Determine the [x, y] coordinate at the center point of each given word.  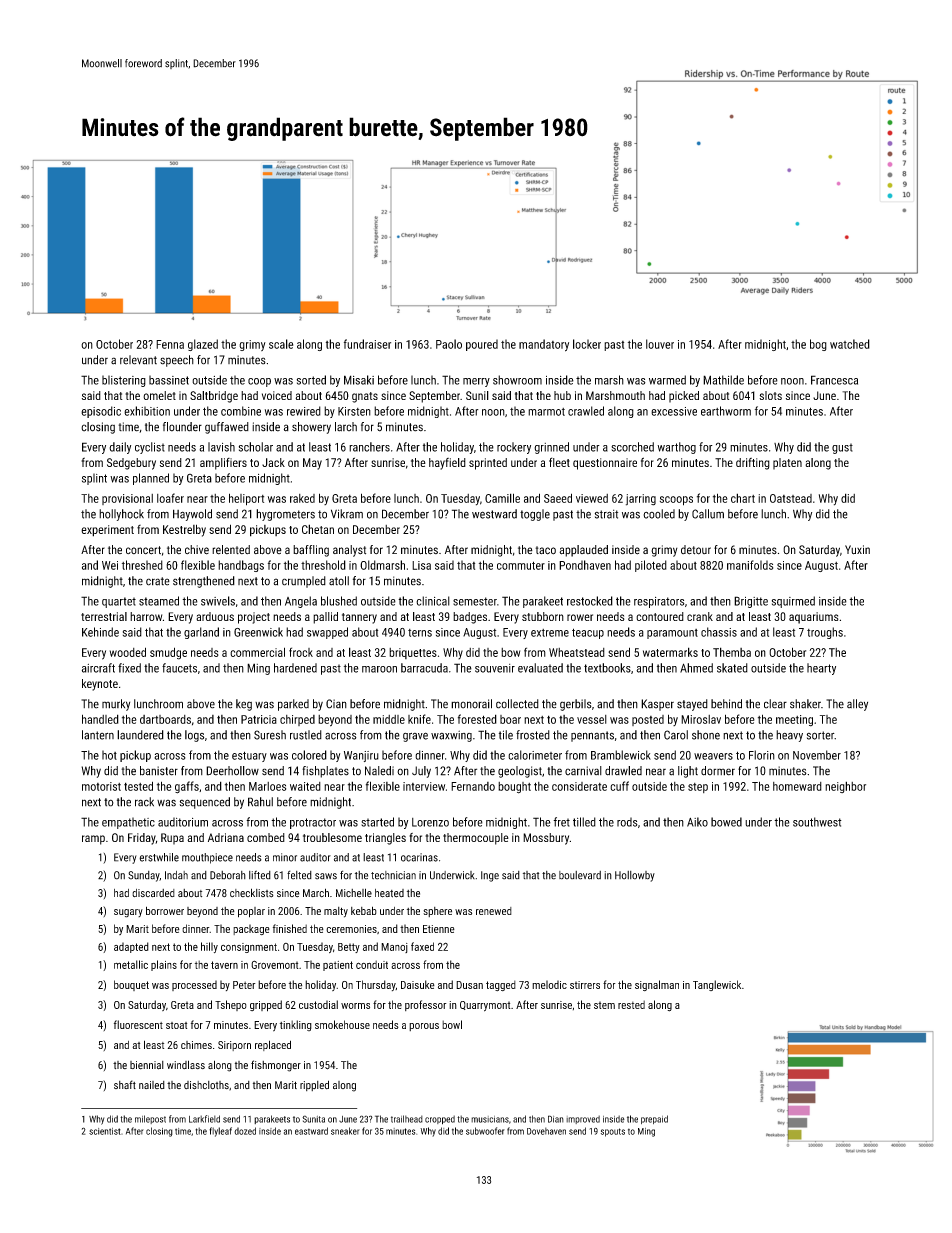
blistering [124, 381]
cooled [659, 514]
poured [482, 345]
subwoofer [485, 1131]
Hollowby [635, 876]
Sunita [313, 1119]
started [377, 822]
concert [143, 550]
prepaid [654, 1119]
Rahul [260, 802]
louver [660, 344]
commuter [521, 565]
